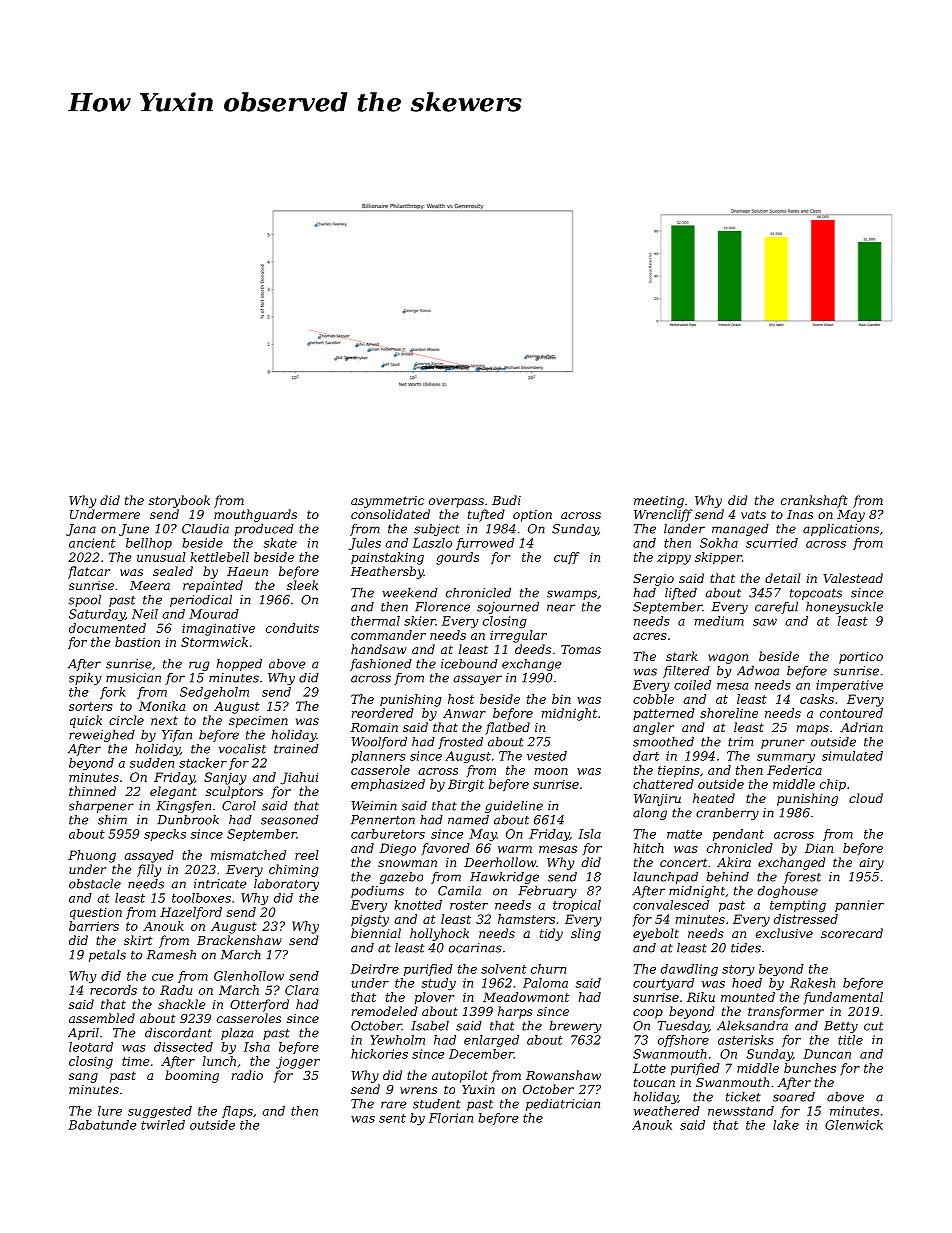 The image size is (952, 1233). I want to click on mouthguards, so click(255, 515).
